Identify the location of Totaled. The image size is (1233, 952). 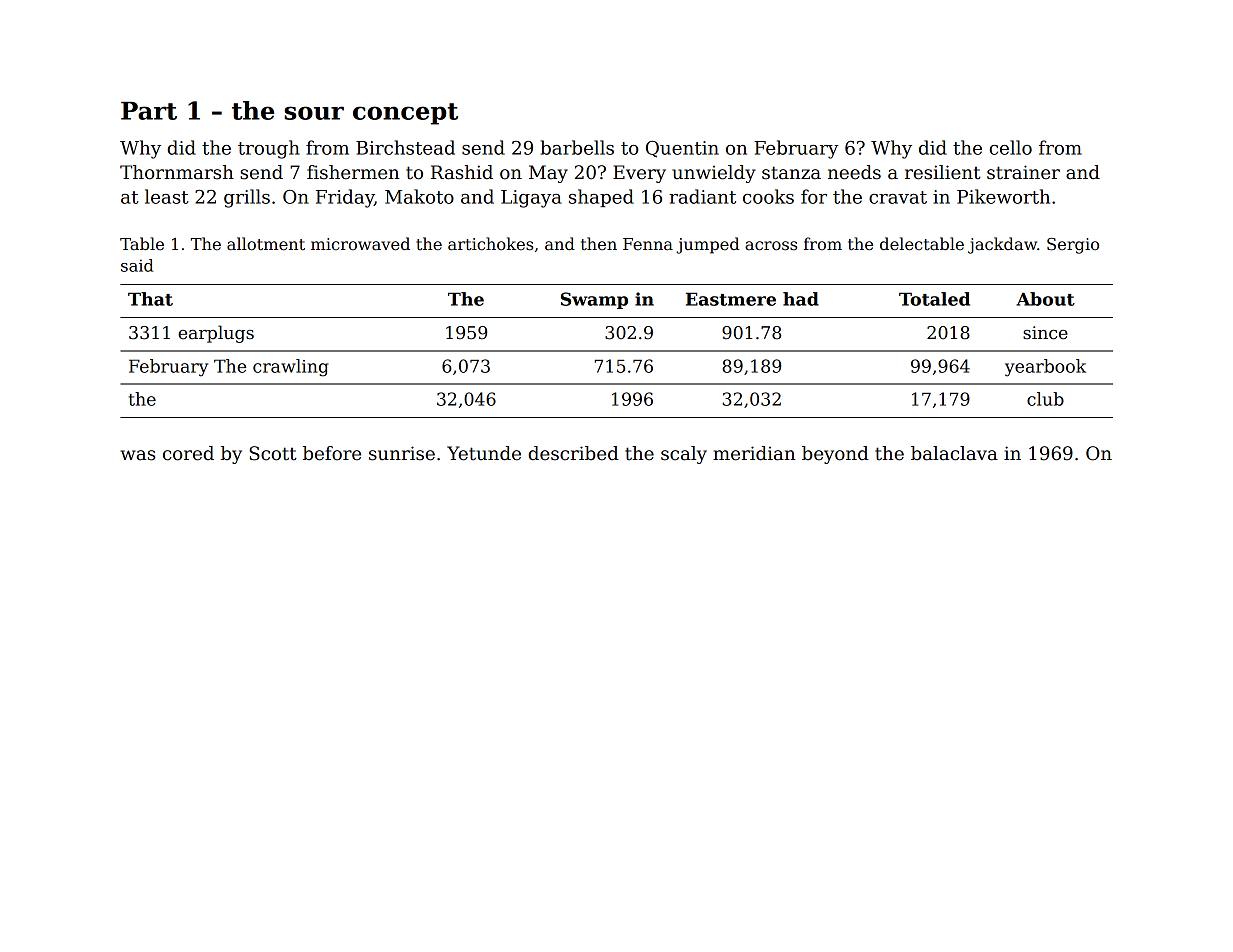
(934, 299).
